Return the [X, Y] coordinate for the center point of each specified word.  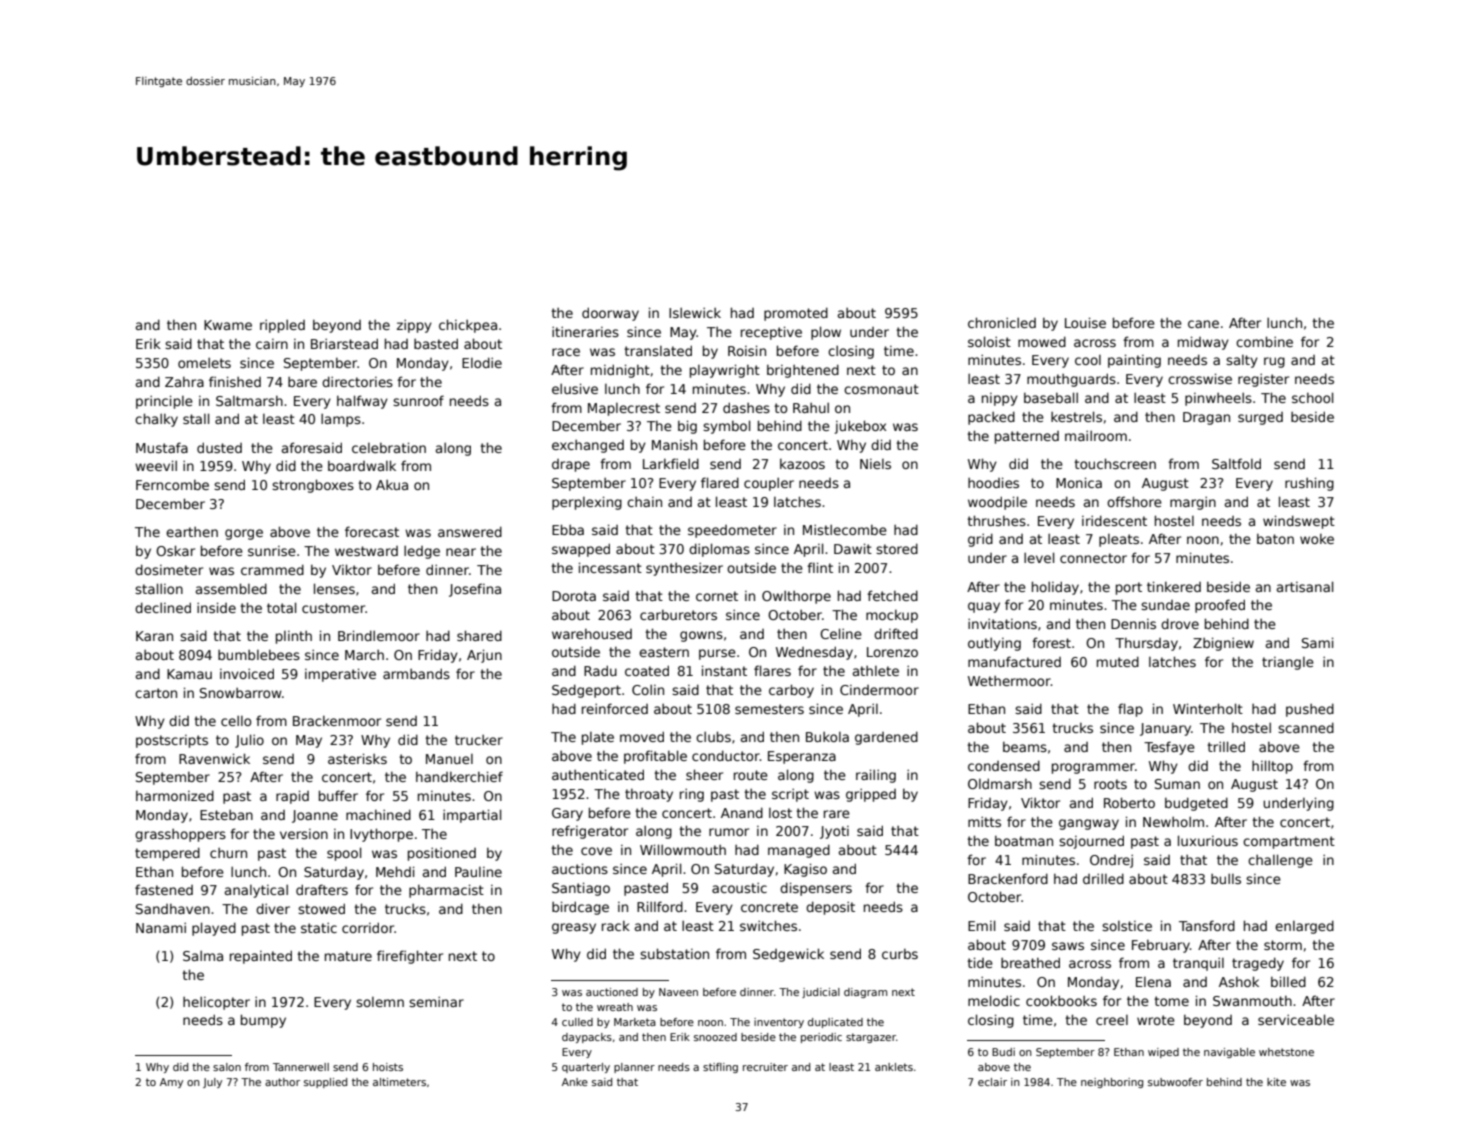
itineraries [585, 331]
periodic [821, 1038]
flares [772, 670]
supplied [325, 1083]
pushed [1310, 710]
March [364, 655]
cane [1203, 324]
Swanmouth [1252, 1001]
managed [799, 851]
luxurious [1208, 840]
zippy [414, 326]
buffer [338, 795]
